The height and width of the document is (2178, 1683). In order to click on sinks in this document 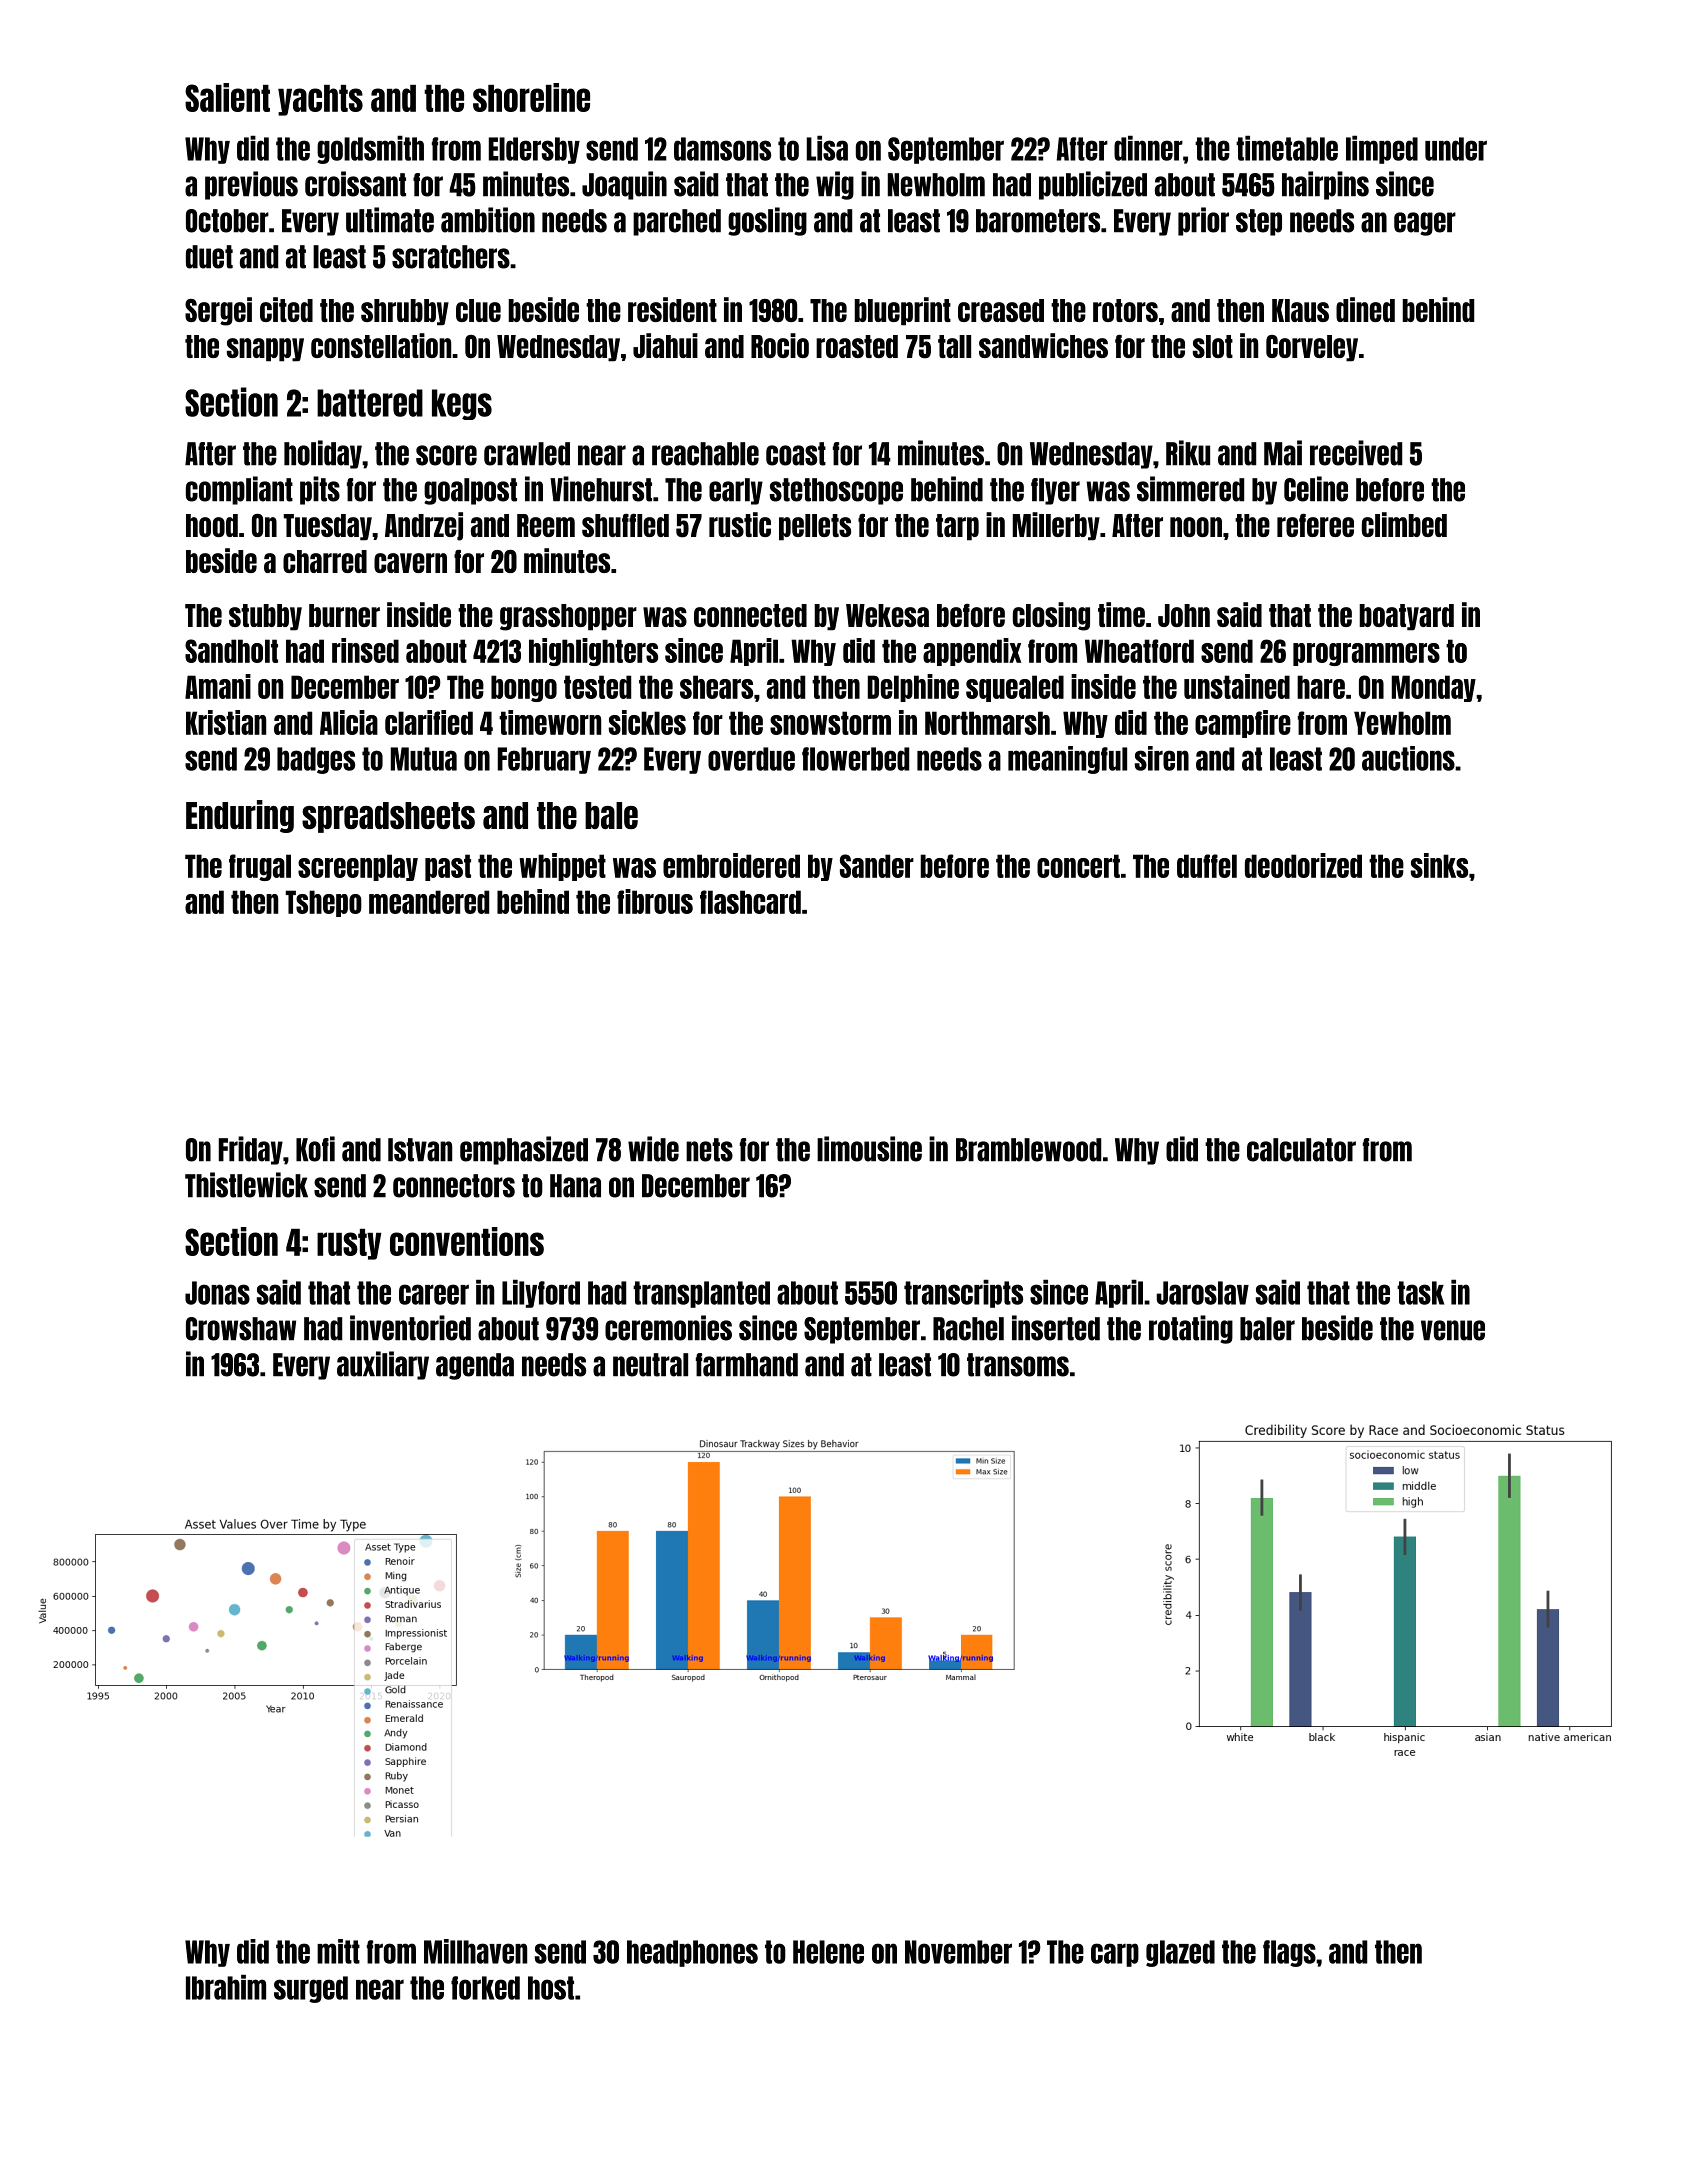, I will do `click(1439, 865)`.
